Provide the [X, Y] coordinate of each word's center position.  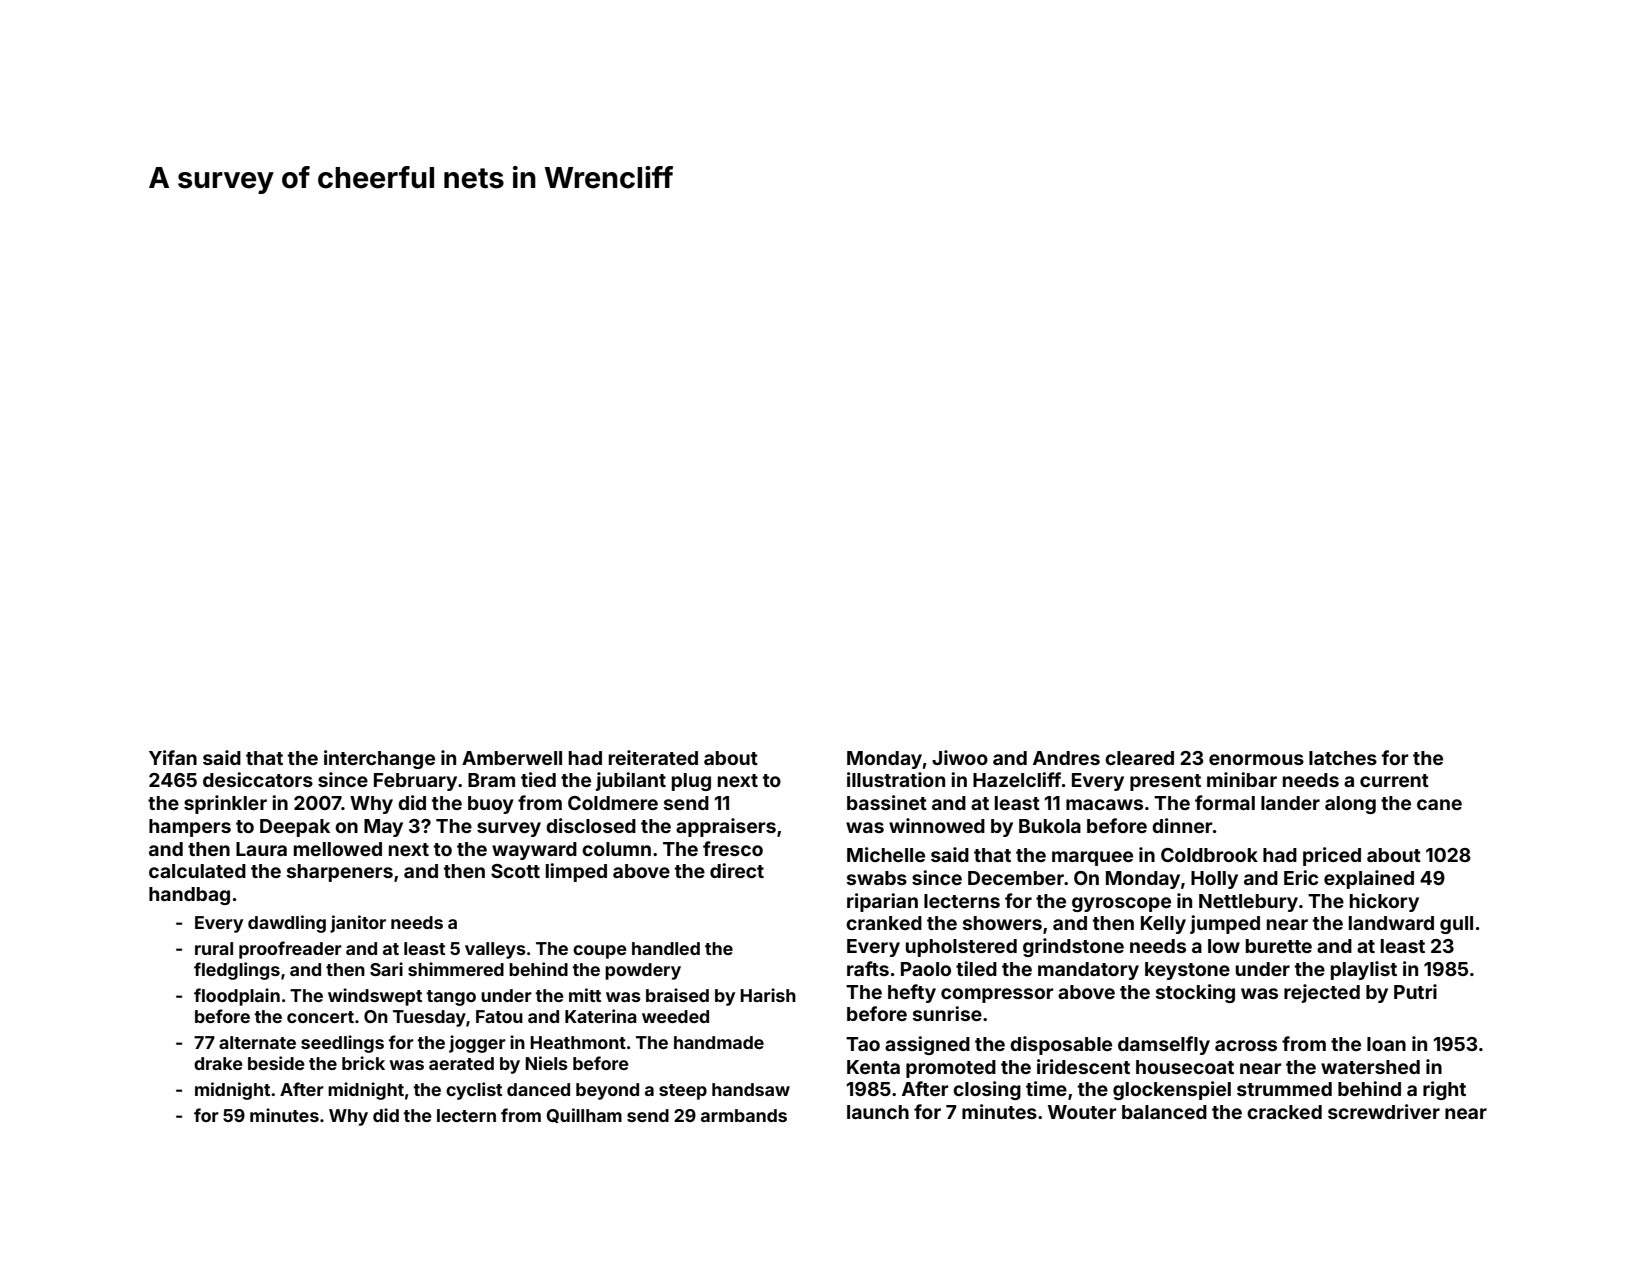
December [1016, 878]
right [1444, 1090]
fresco [733, 848]
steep [683, 1092]
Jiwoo [960, 757]
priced [1332, 856]
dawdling [287, 924]
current [1394, 780]
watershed [1370, 1067]
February [415, 782]
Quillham [584, 1115]
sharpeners [340, 873]
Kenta [873, 1067]
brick [363, 1063]
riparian [882, 902]
